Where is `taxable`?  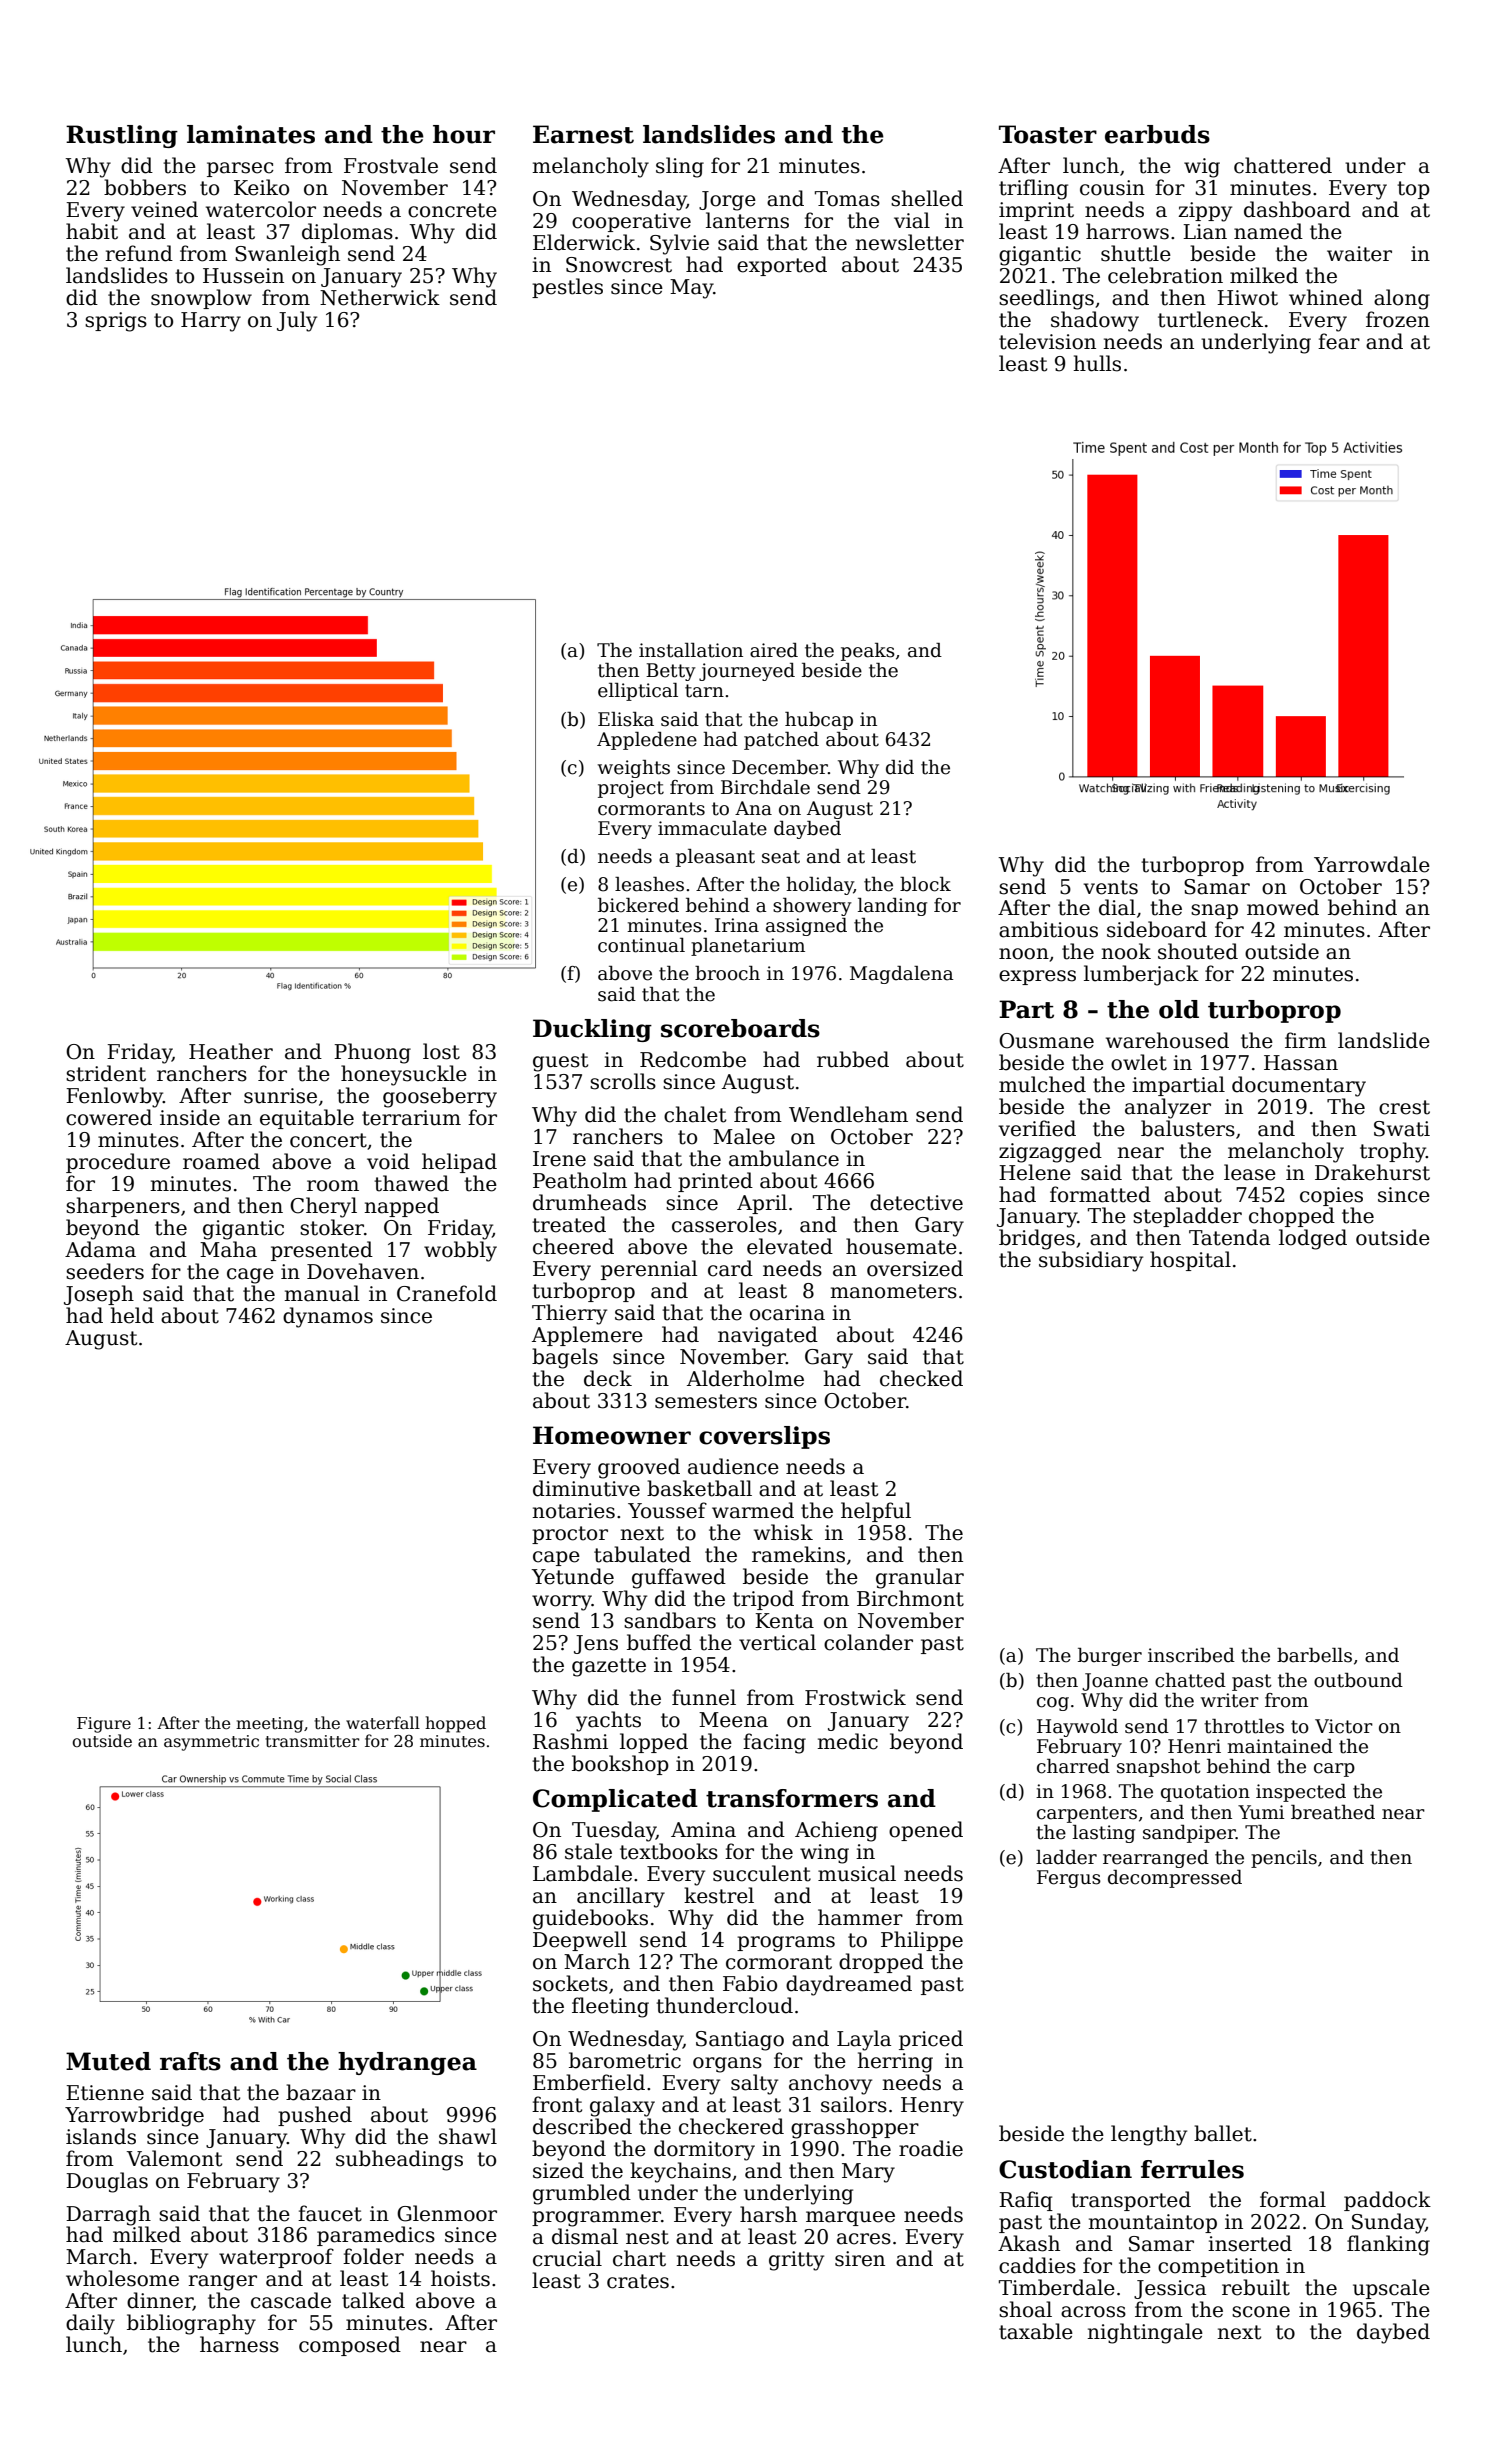
taxable is located at coordinates (1036, 2331).
